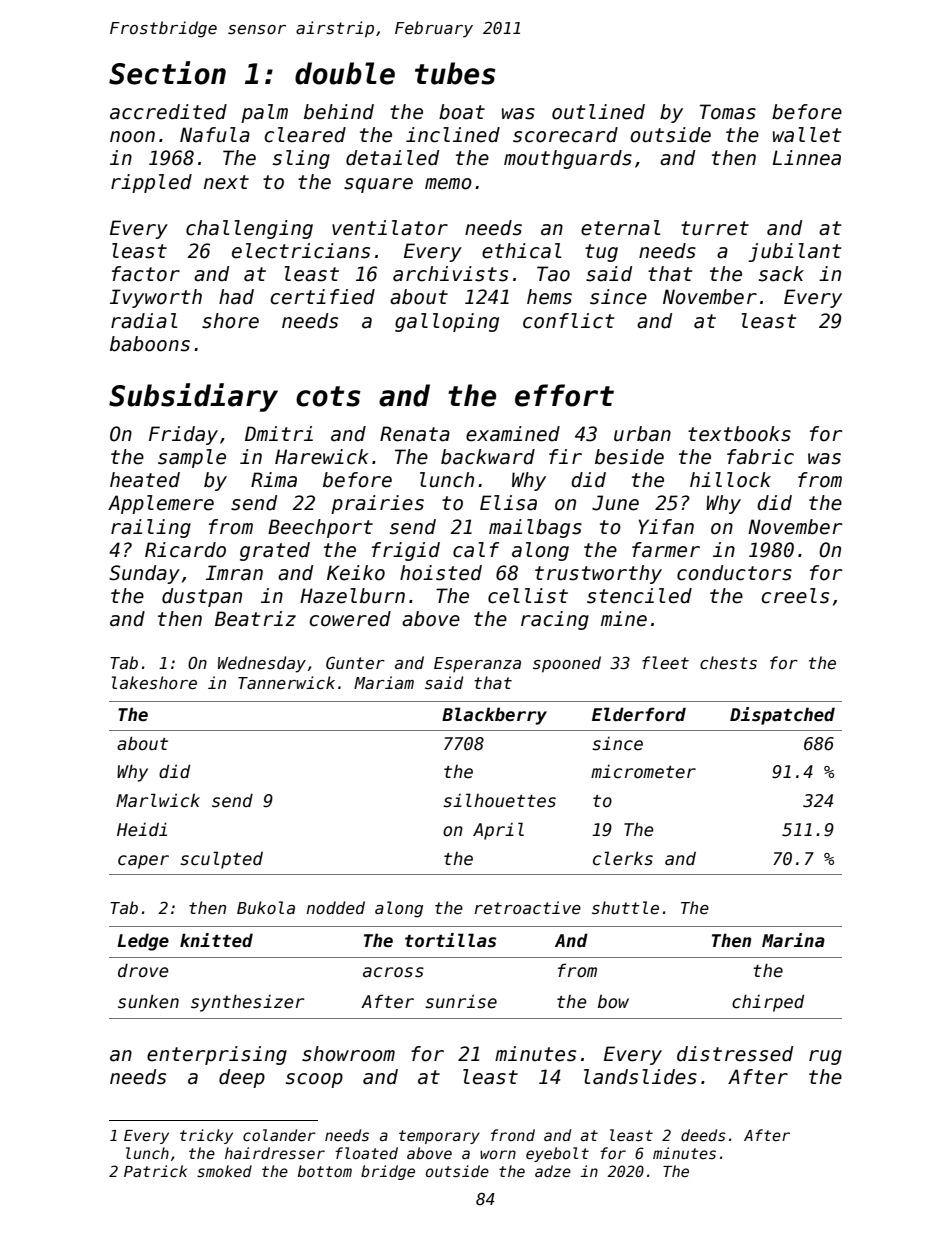 The height and width of the document is (1233, 952). What do you see at coordinates (728, 112) in the document?
I see `Tomas` at bounding box center [728, 112].
